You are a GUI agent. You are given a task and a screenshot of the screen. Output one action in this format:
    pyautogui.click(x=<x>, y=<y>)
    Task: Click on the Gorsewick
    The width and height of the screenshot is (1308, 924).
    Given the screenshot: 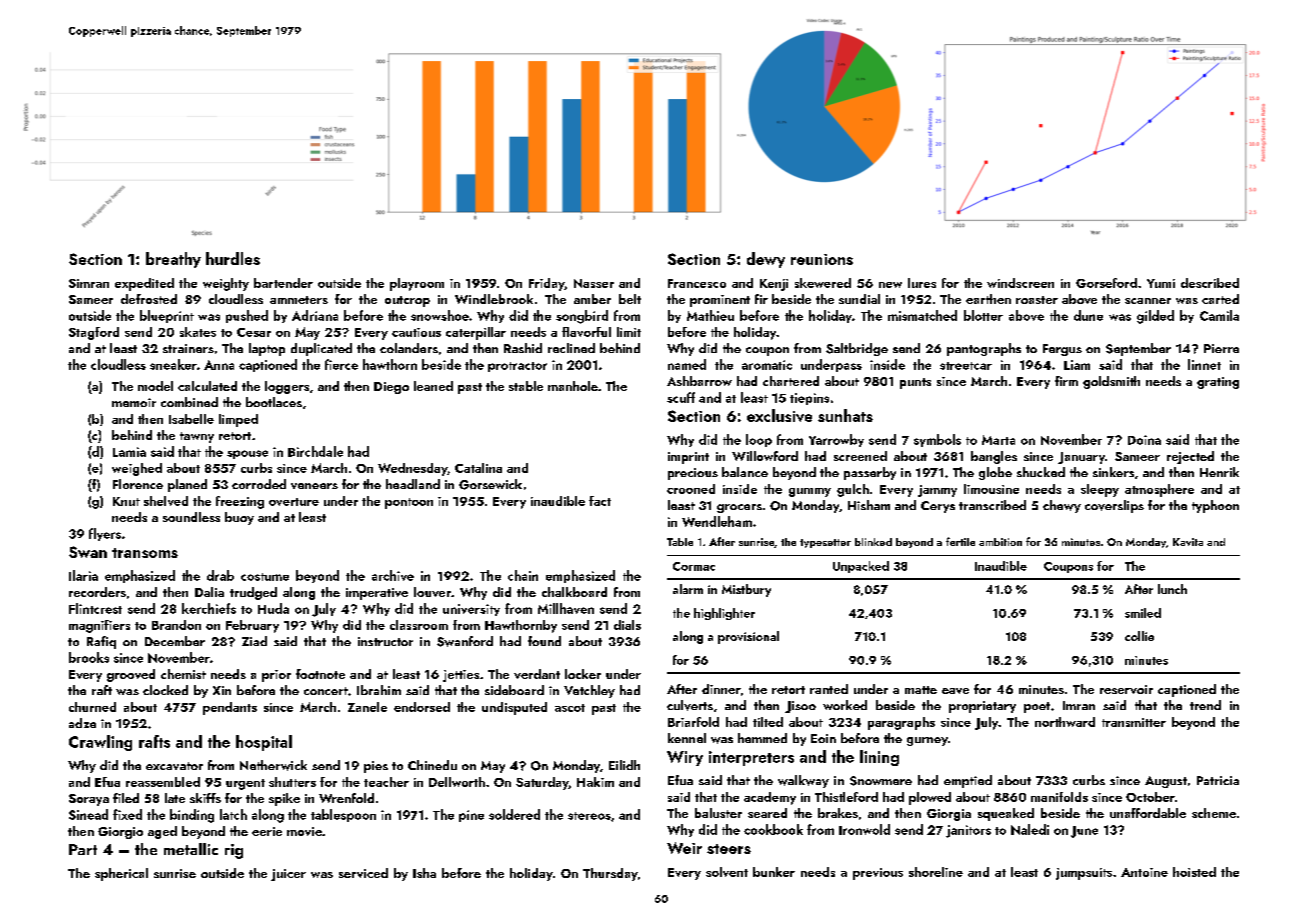 What is the action you would take?
    pyautogui.click(x=490, y=484)
